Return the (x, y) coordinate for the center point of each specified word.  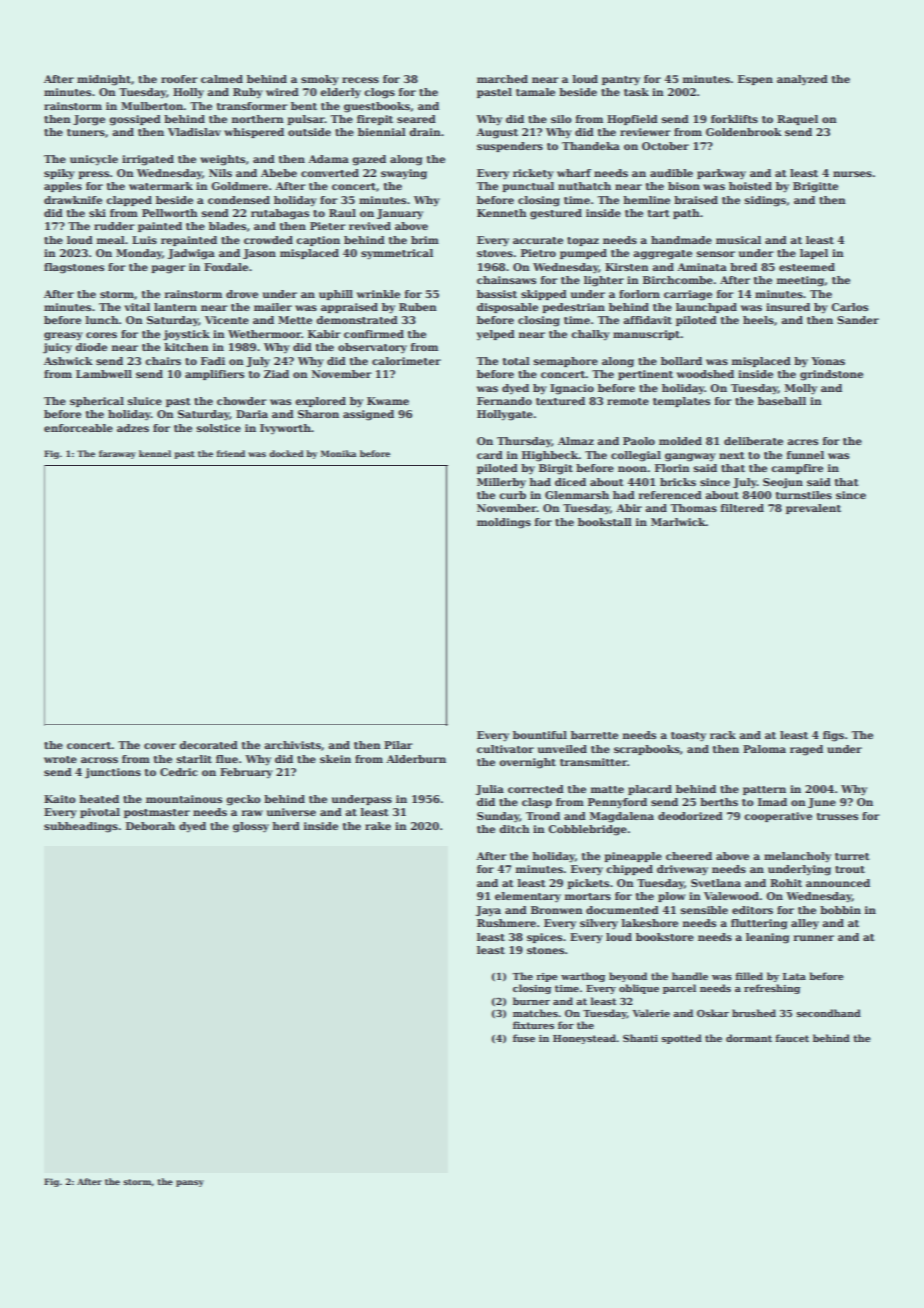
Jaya (488, 911)
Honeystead (584, 1039)
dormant (749, 1038)
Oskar (713, 1013)
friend (231, 453)
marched (502, 79)
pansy (190, 1183)
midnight (104, 80)
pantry (621, 81)
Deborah (150, 826)
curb (512, 495)
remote (628, 401)
